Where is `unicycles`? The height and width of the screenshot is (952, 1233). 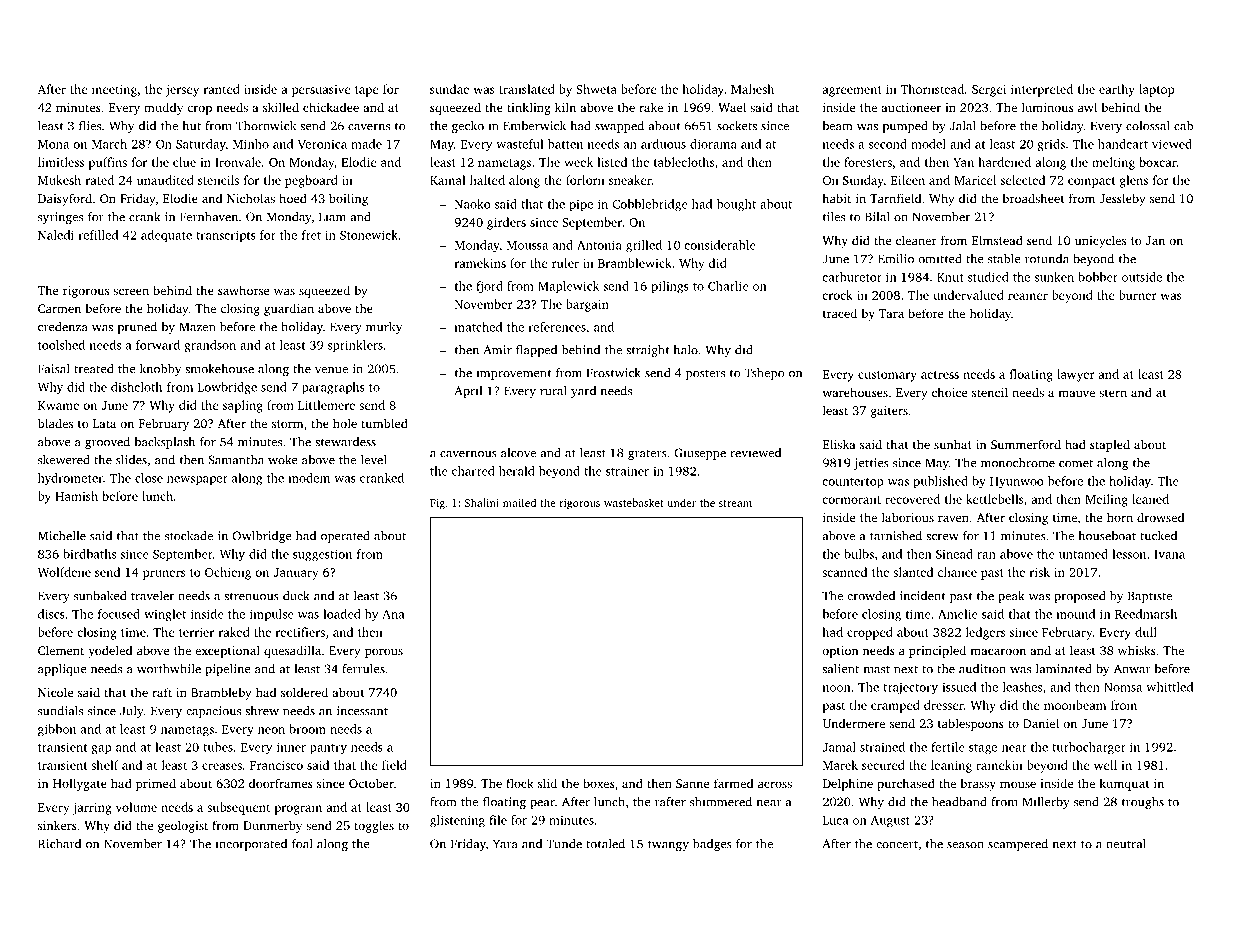
unicycles is located at coordinates (1100, 241).
